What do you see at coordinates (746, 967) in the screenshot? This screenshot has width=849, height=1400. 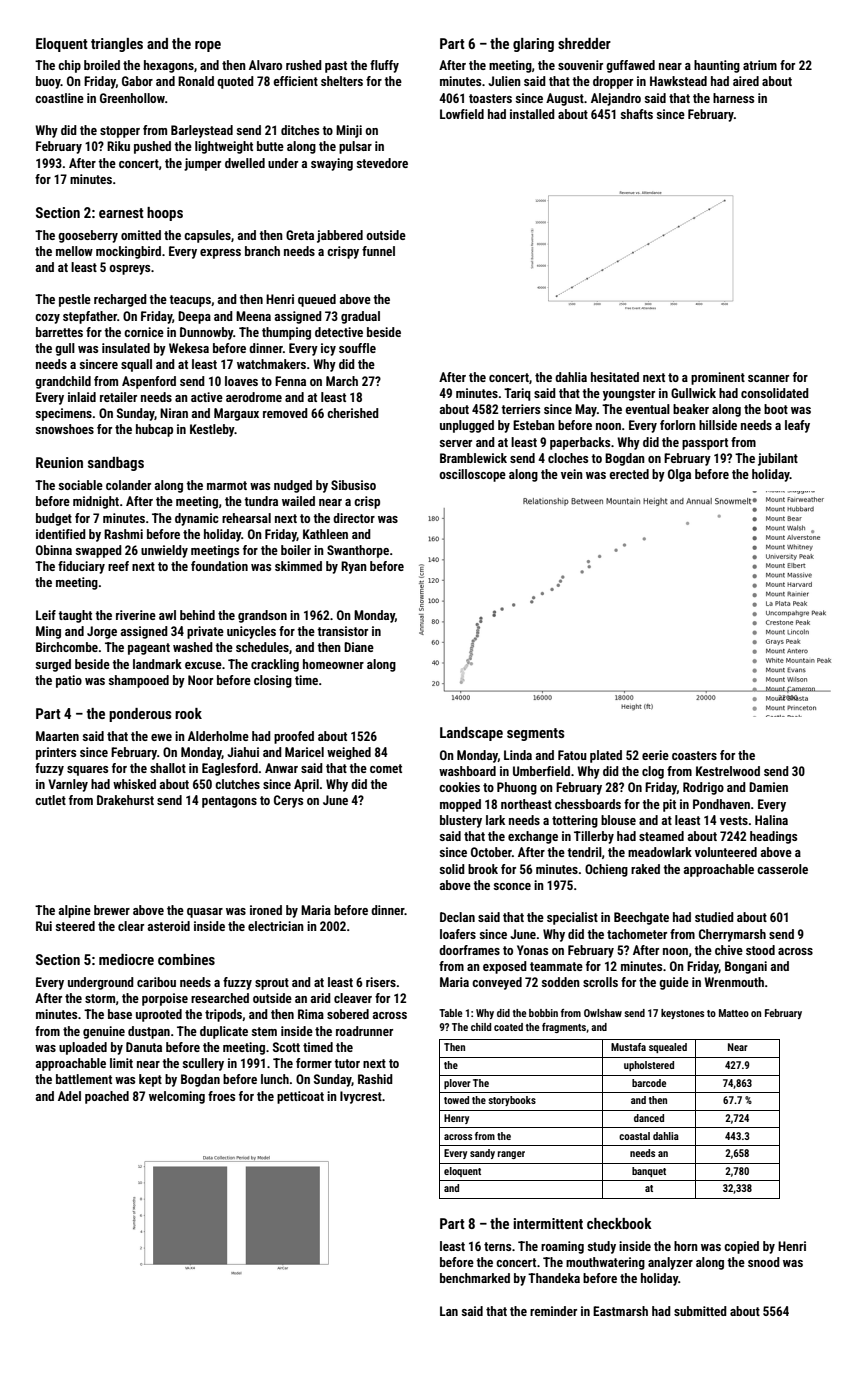 I see `Bongani` at bounding box center [746, 967].
